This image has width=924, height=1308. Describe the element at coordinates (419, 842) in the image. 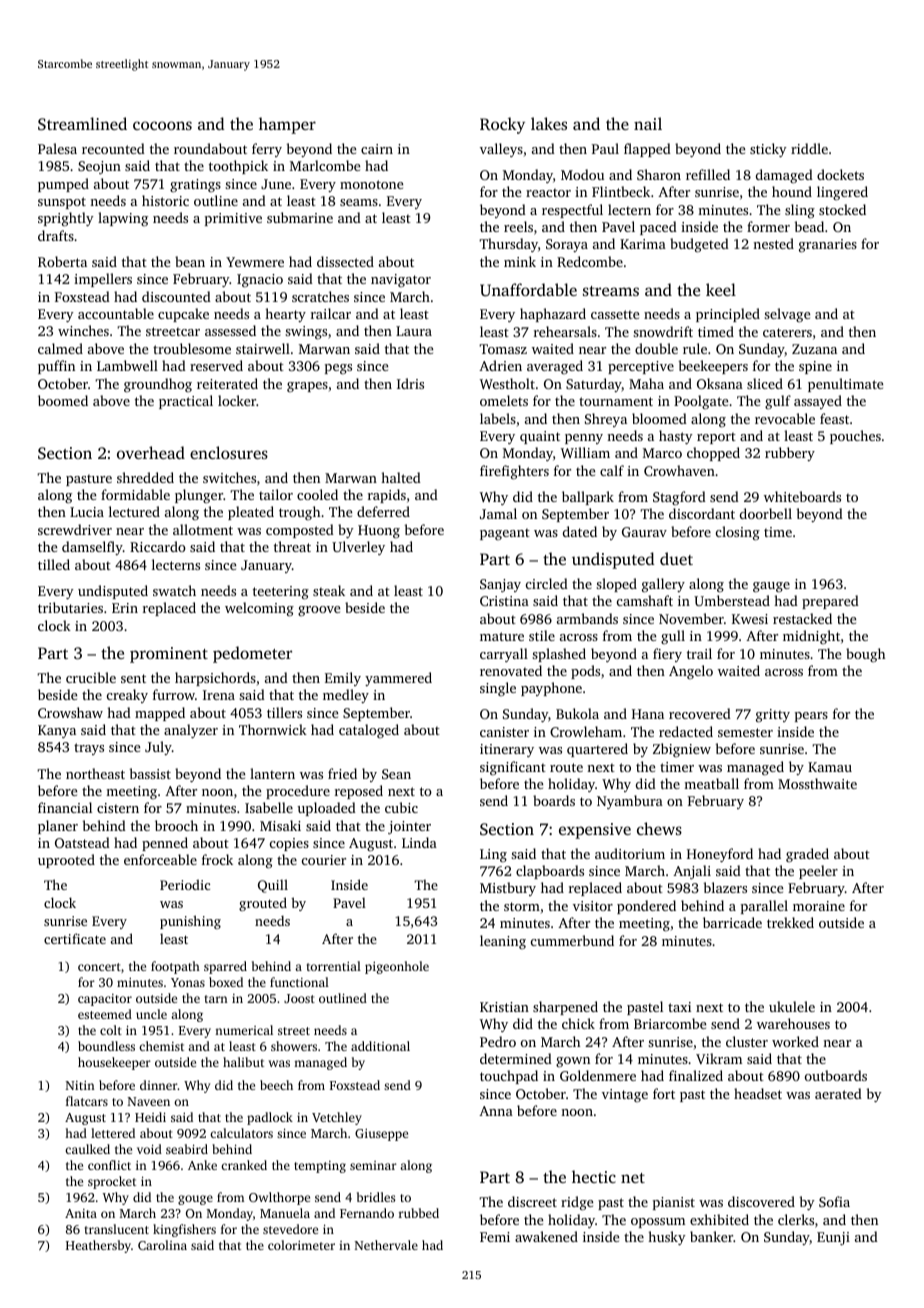

I see `Linda` at that location.
